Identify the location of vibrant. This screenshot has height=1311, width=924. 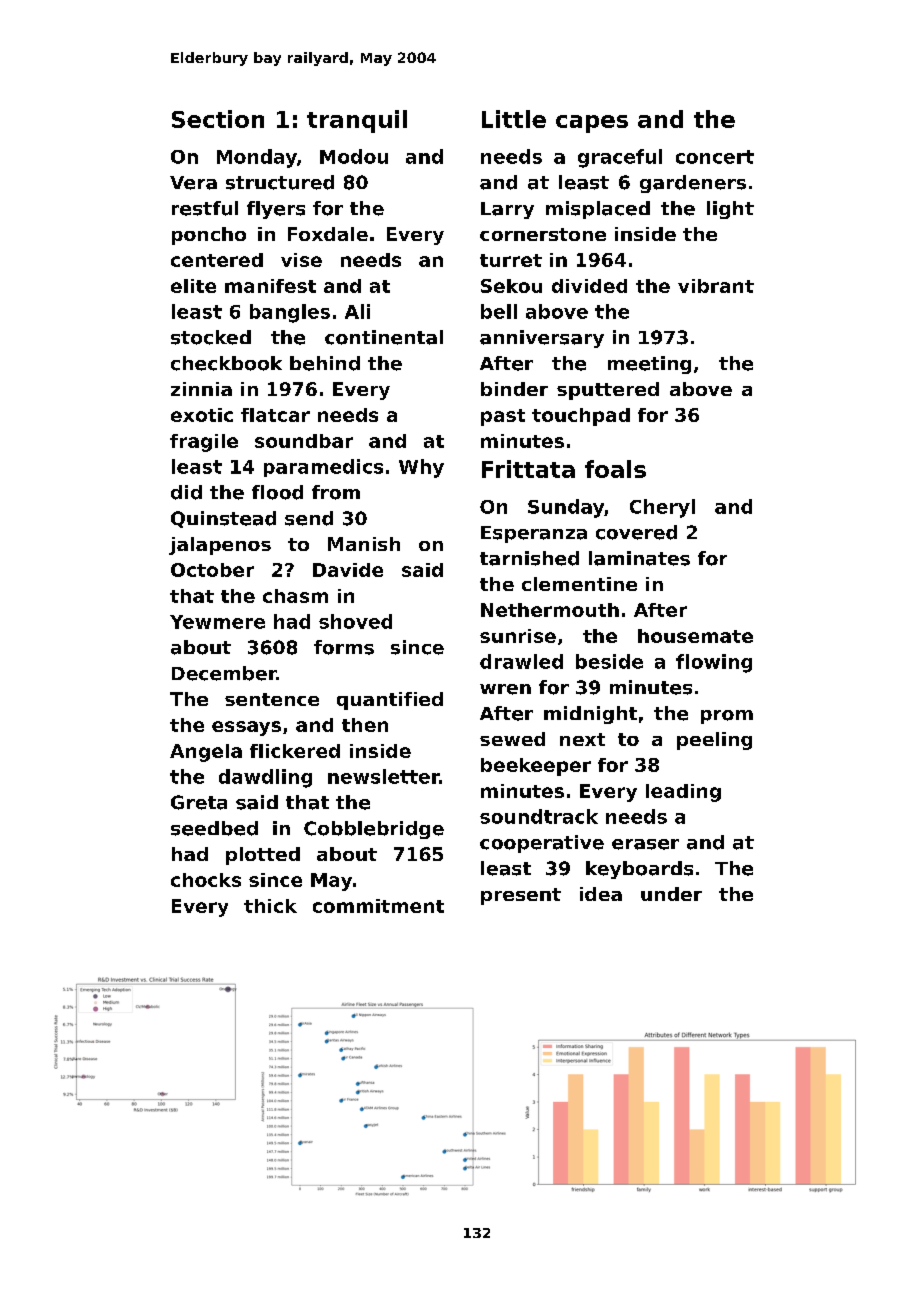
(716, 286).
